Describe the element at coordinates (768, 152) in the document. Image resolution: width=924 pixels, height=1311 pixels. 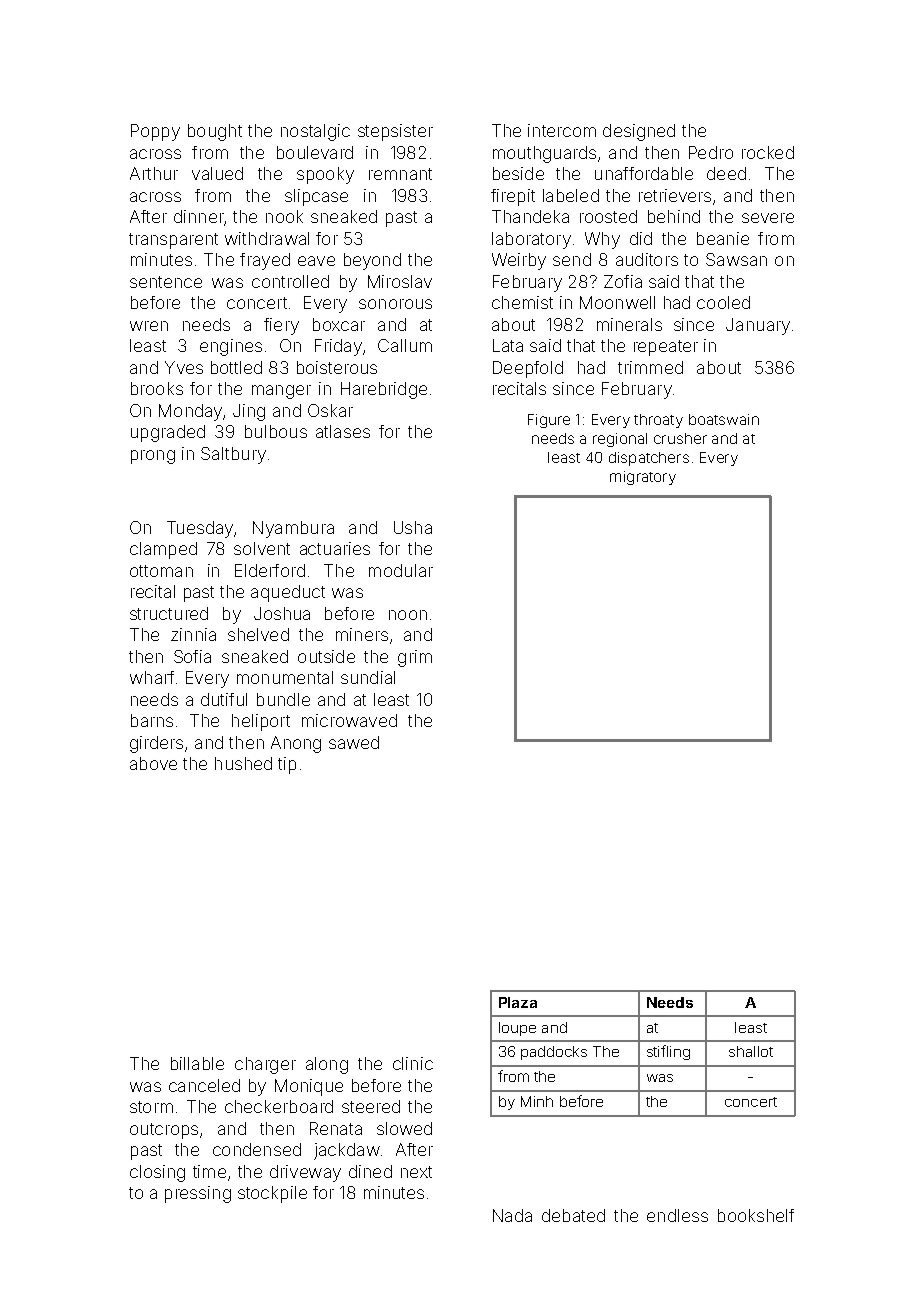
I see `rocked` at that location.
